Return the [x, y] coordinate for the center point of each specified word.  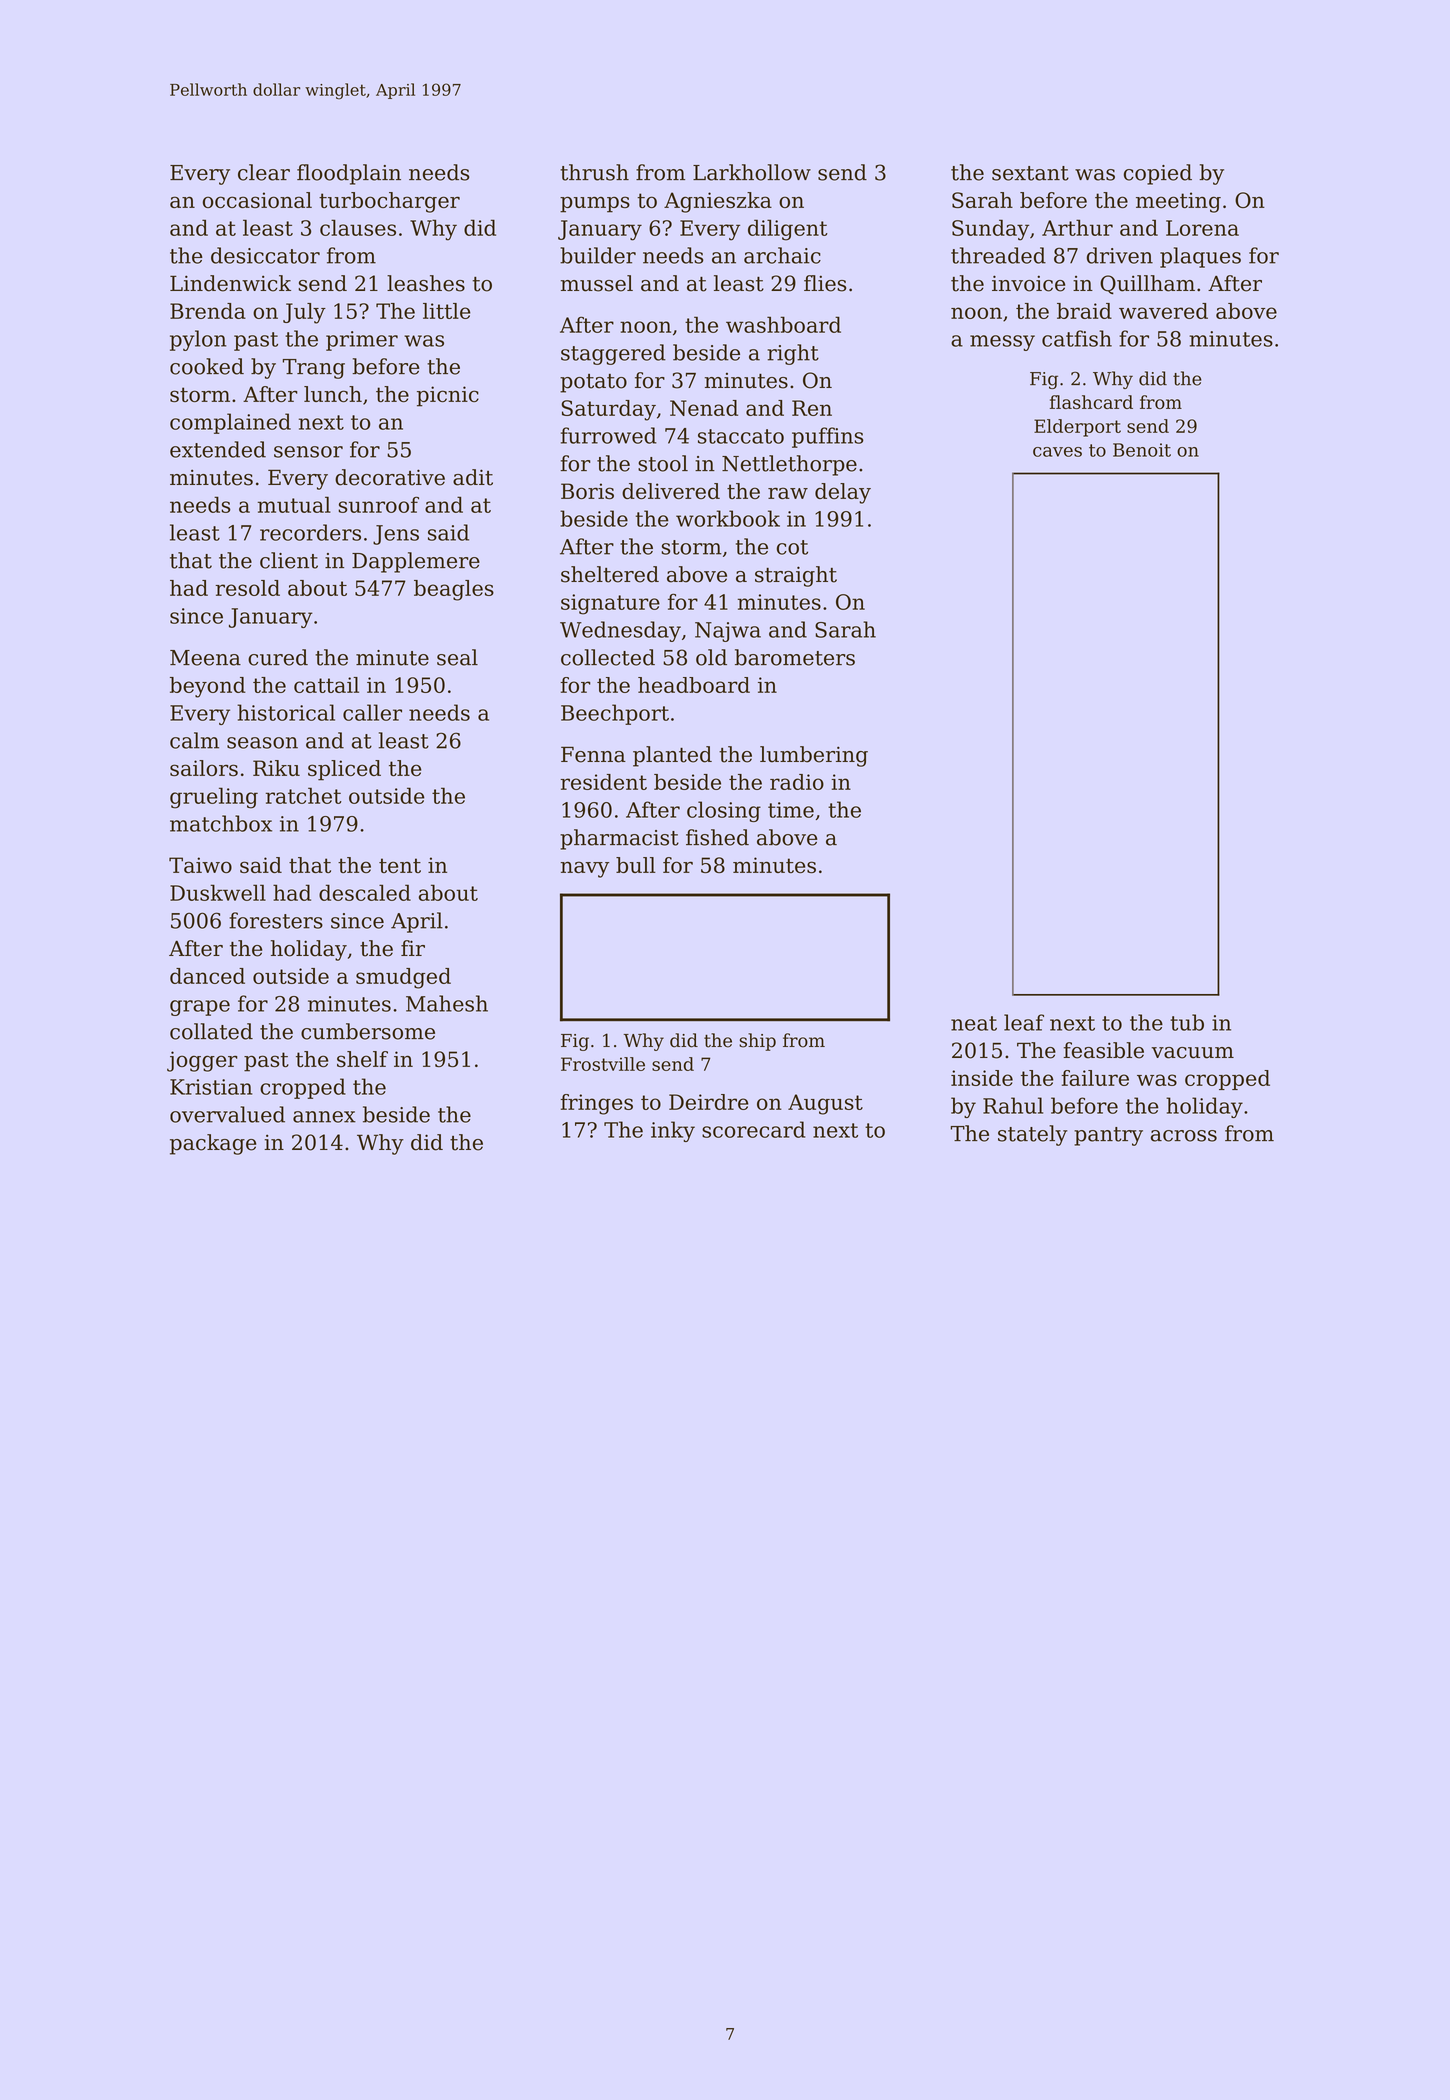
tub [1187, 1022]
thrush [594, 172]
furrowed [609, 435]
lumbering [814, 756]
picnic [448, 396]
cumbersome [368, 1031]
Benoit [1142, 450]
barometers [795, 657]
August [825, 1104]
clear [264, 172]
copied [1158, 174]
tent [400, 865]
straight [796, 576]
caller [372, 712]
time [791, 810]
